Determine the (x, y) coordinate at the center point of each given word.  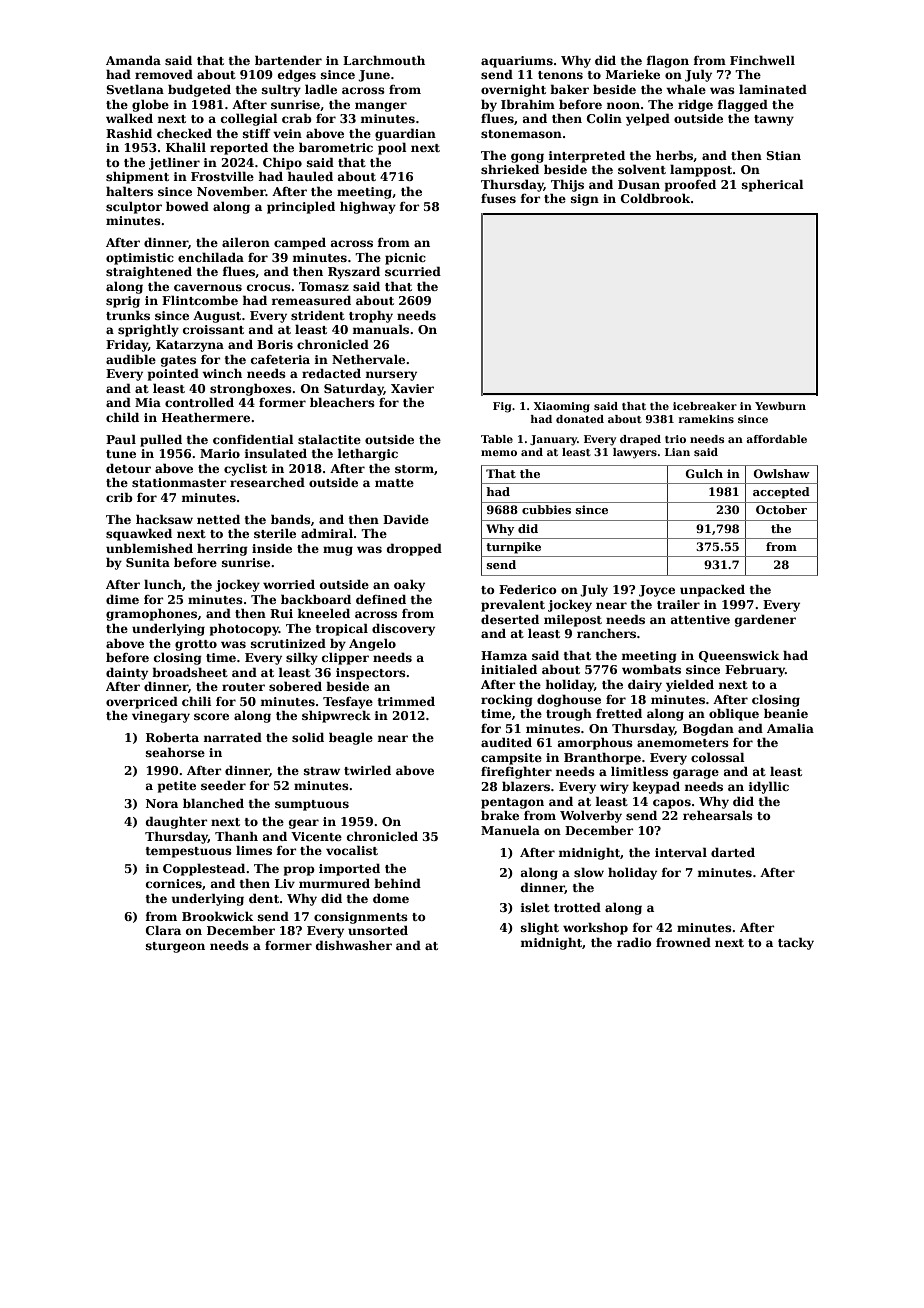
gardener (765, 620)
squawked (139, 534)
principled (301, 207)
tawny (774, 120)
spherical (773, 185)
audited (506, 742)
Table (497, 439)
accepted (781, 493)
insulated (275, 453)
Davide (406, 519)
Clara (163, 930)
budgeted (199, 90)
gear (304, 824)
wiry (614, 788)
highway (368, 207)
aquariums (517, 62)
